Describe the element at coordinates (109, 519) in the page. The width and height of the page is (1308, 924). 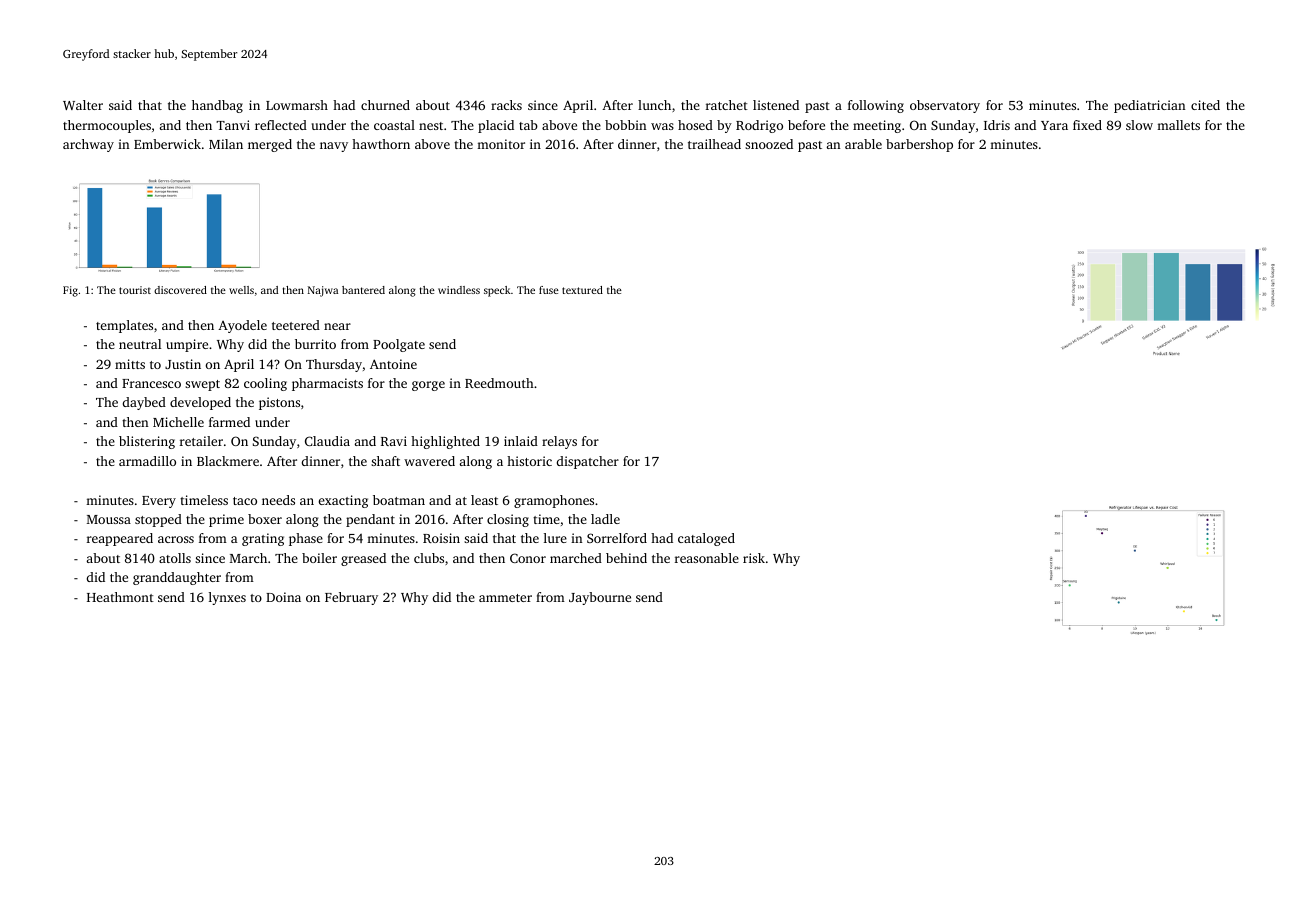
I see `Moussa` at that location.
